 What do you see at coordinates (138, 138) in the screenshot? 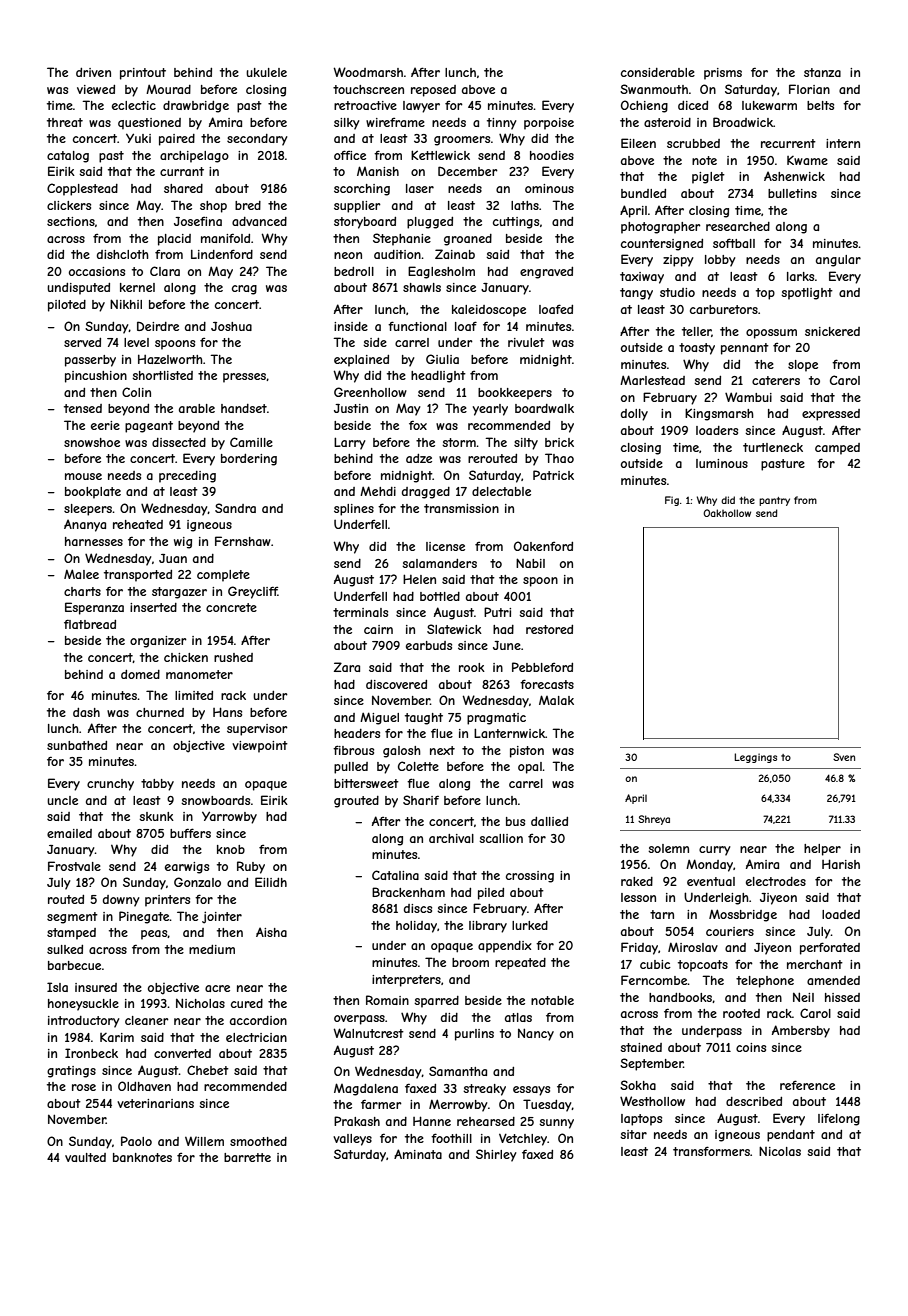
I see `Yuki` at bounding box center [138, 138].
